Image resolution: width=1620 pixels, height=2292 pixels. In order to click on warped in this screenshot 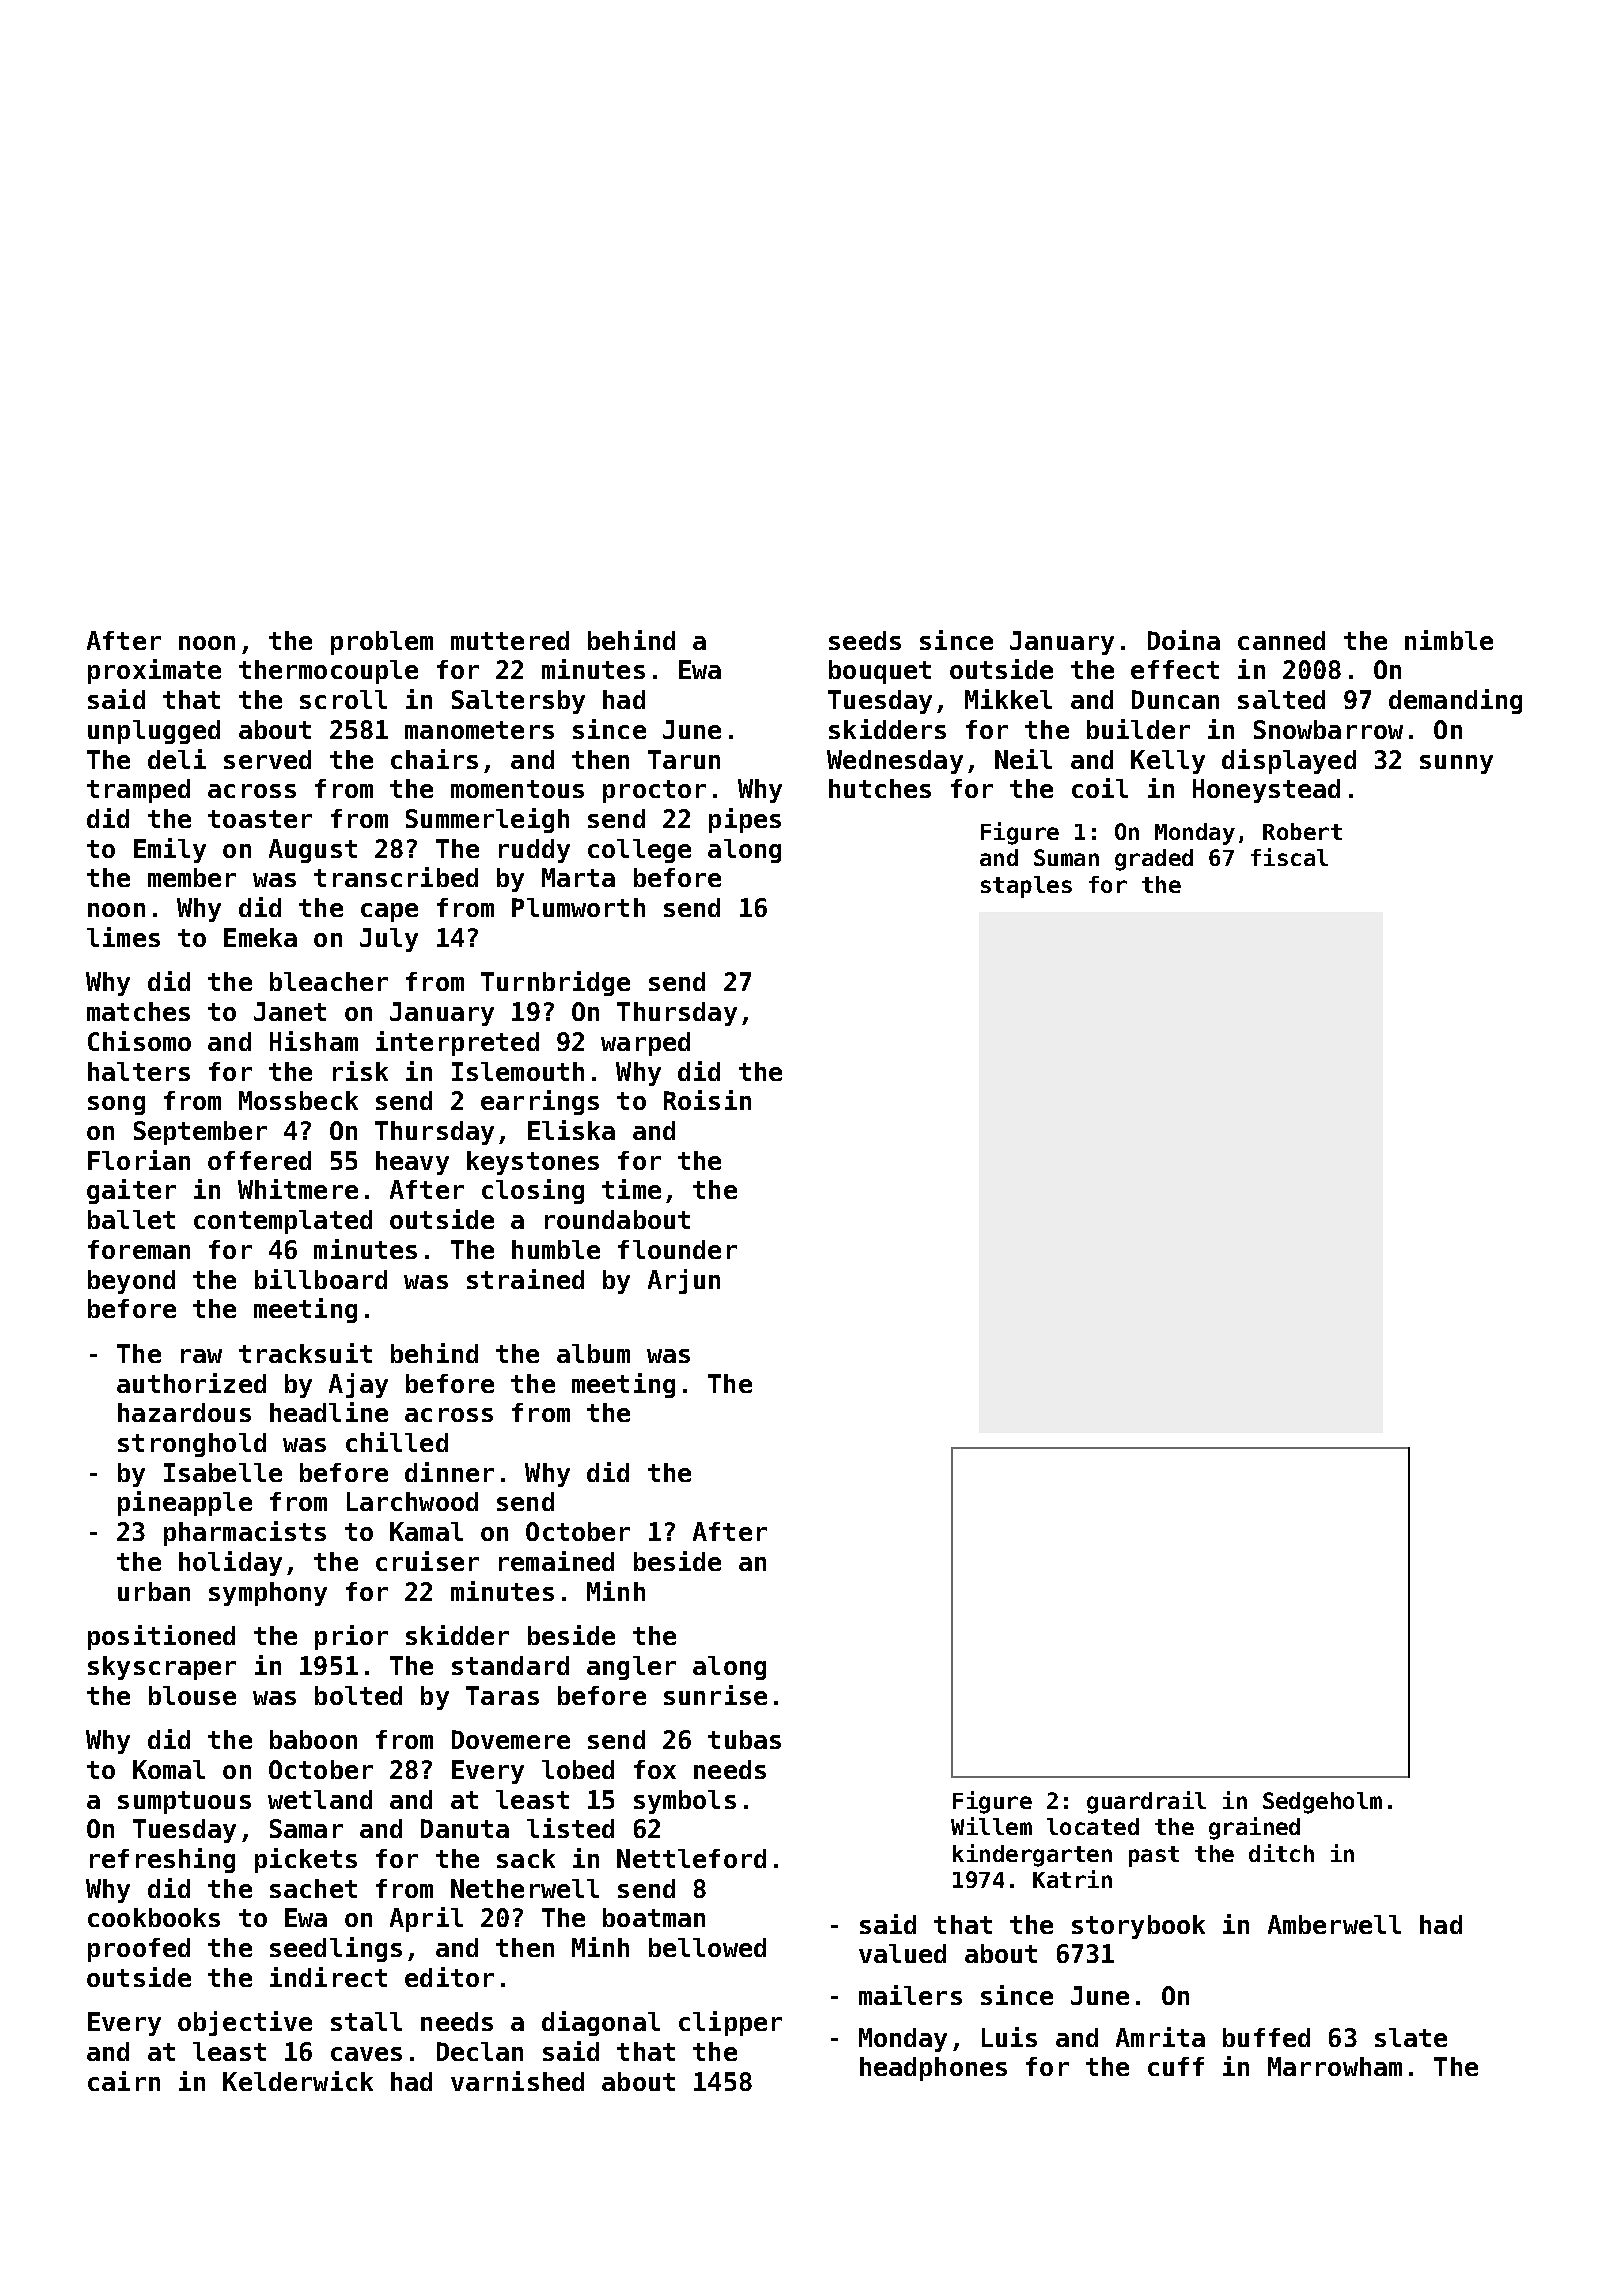, I will do `click(645, 1044)`.
